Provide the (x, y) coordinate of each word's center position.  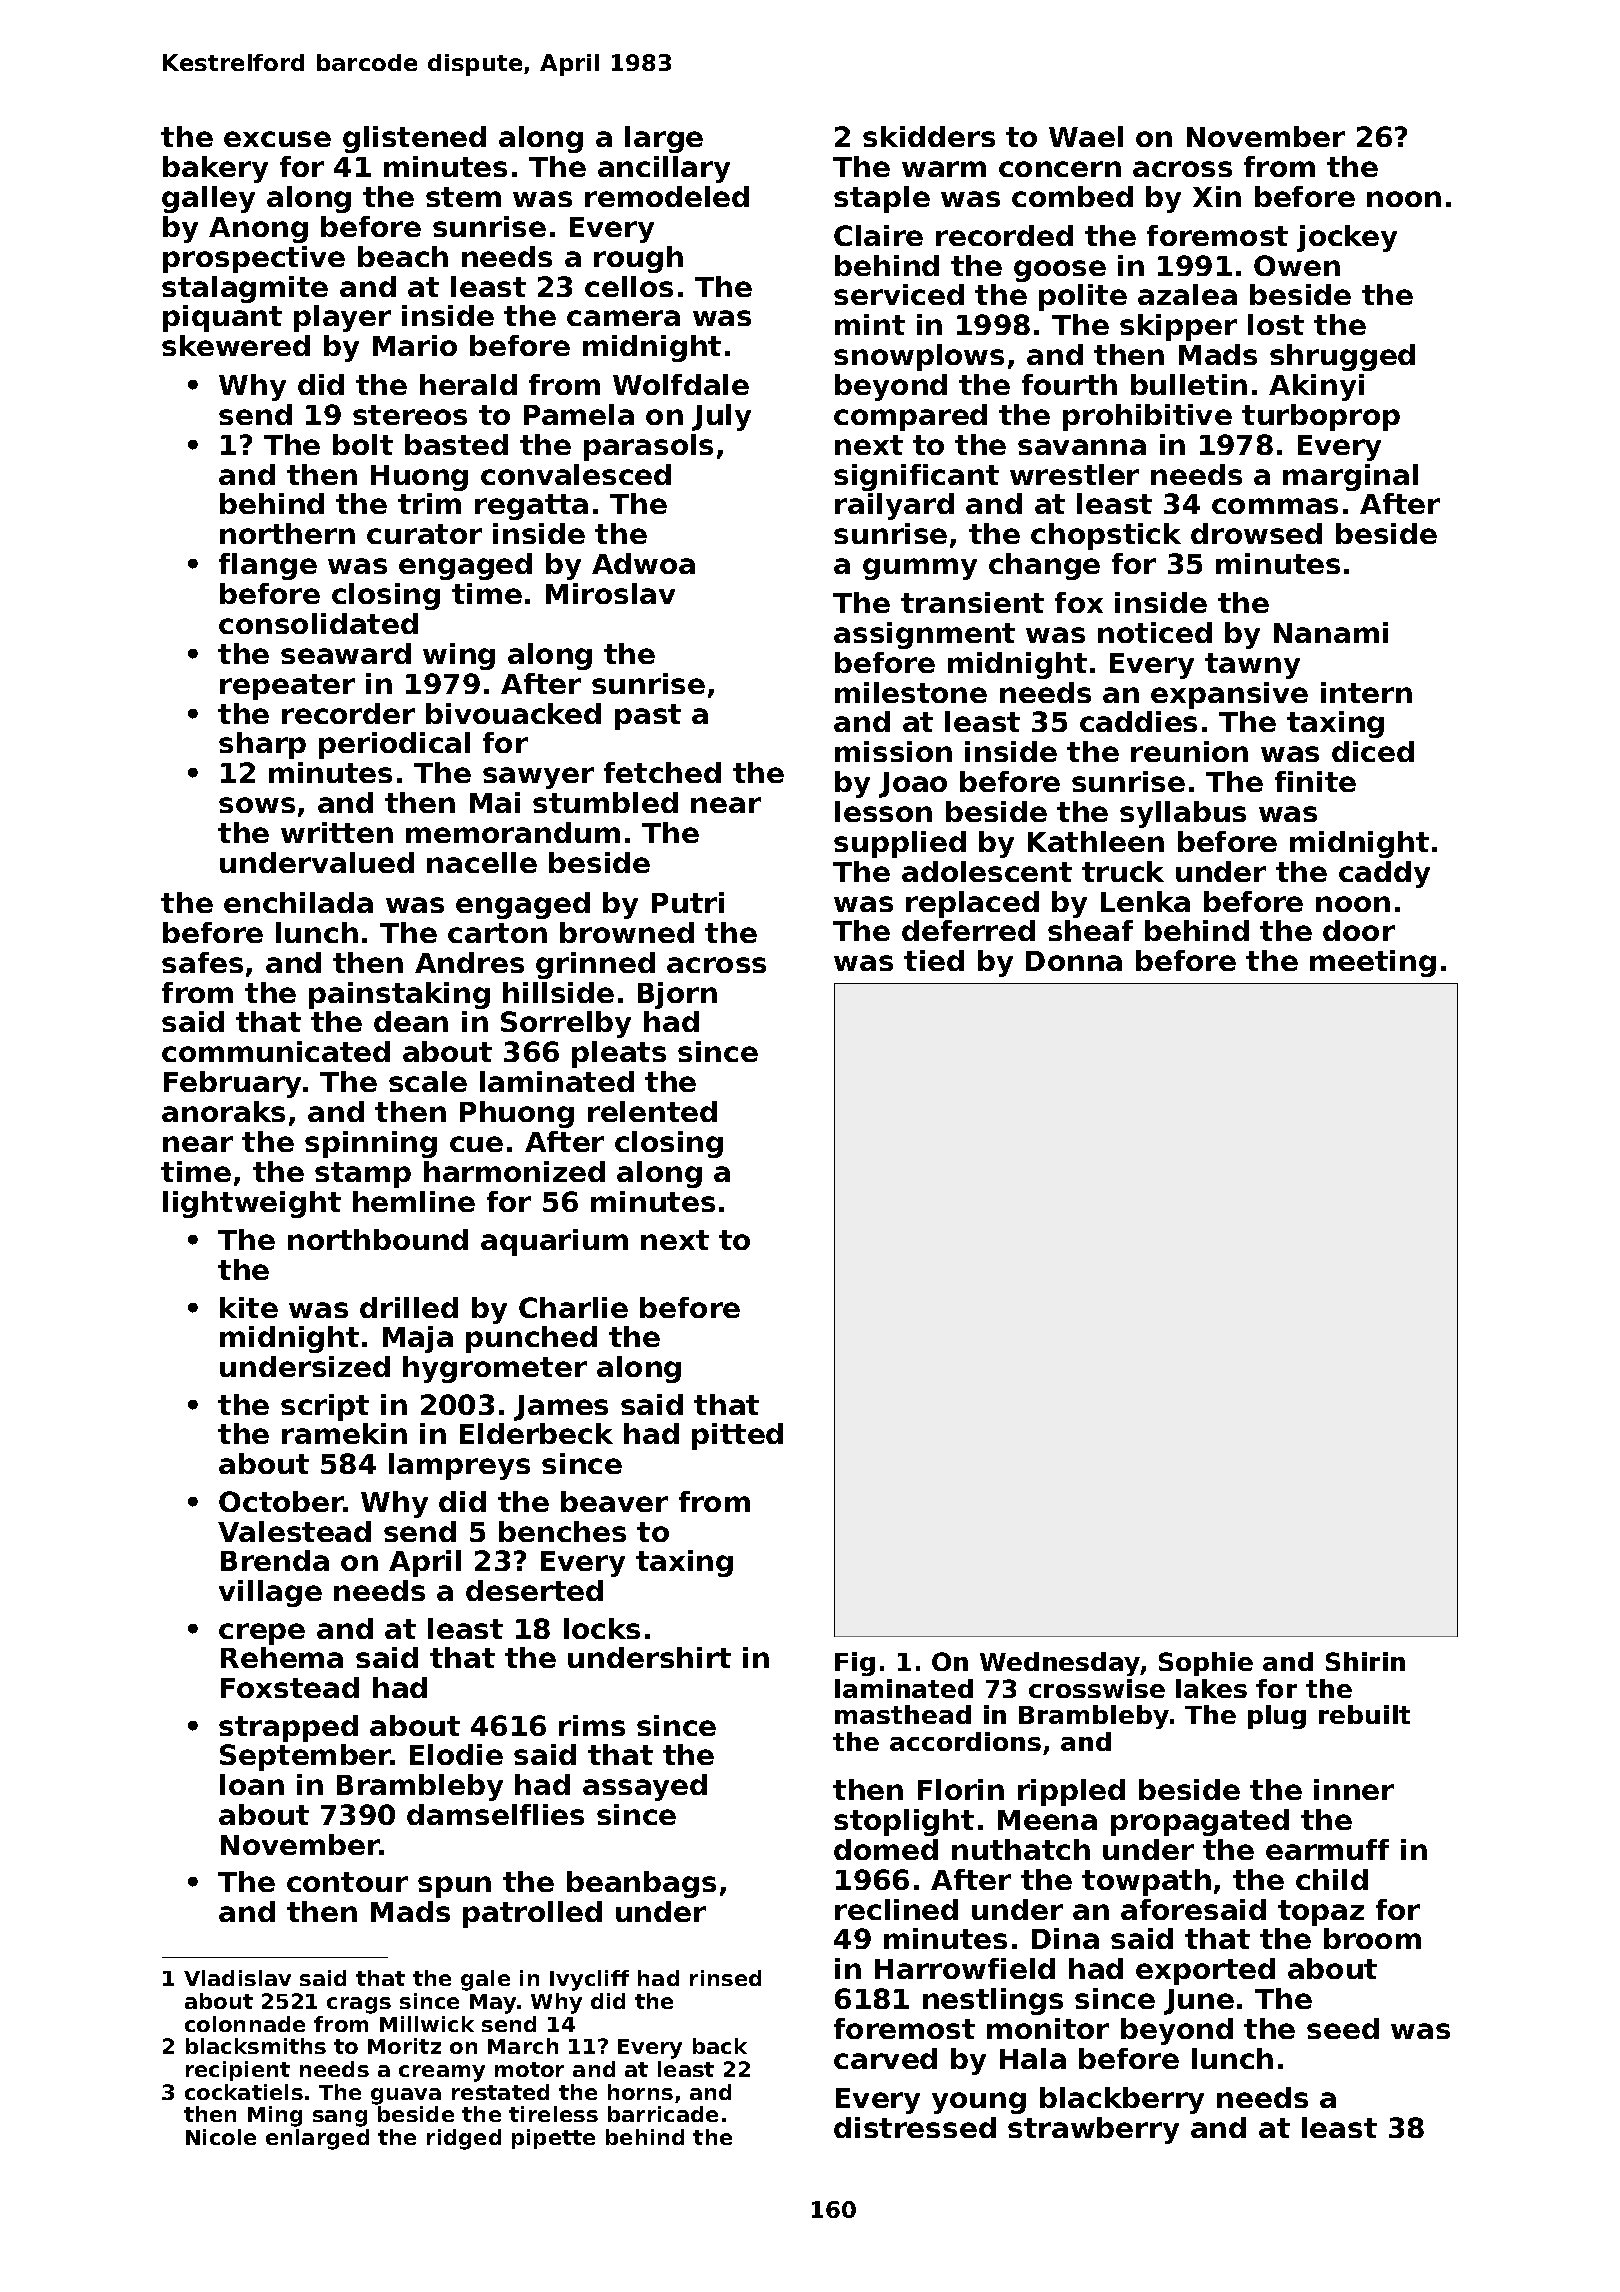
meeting (1373, 963)
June (1199, 2002)
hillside (558, 992)
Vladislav (237, 1978)
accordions (965, 1741)
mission (893, 751)
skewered (236, 345)
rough (638, 259)
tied (934, 960)
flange (268, 566)
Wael (1086, 136)
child (1332, 1879)
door (1359, 930)
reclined (896, 1909)
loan (252, 1784)
